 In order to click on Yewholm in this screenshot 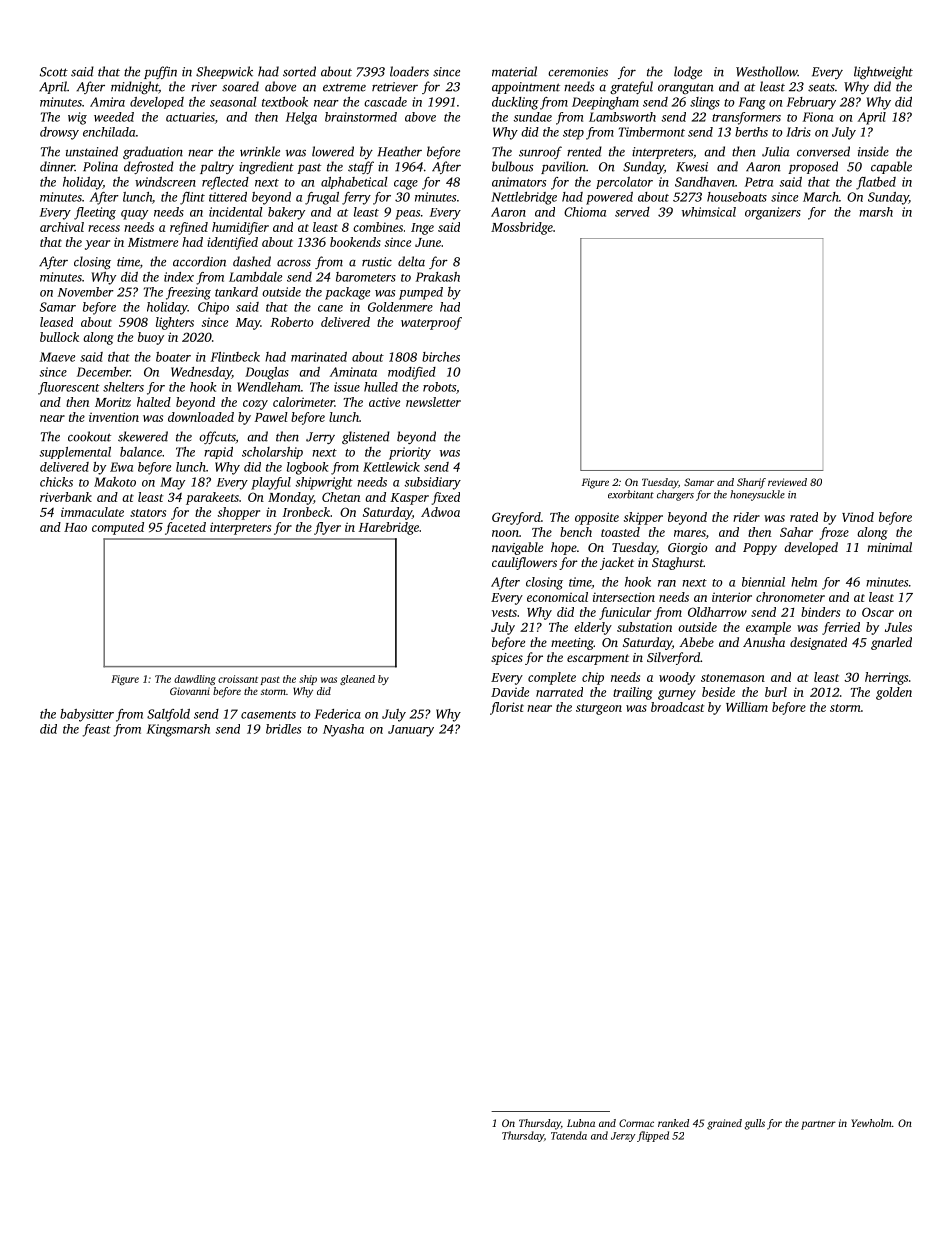, I will do `click(871, 1123)`.
